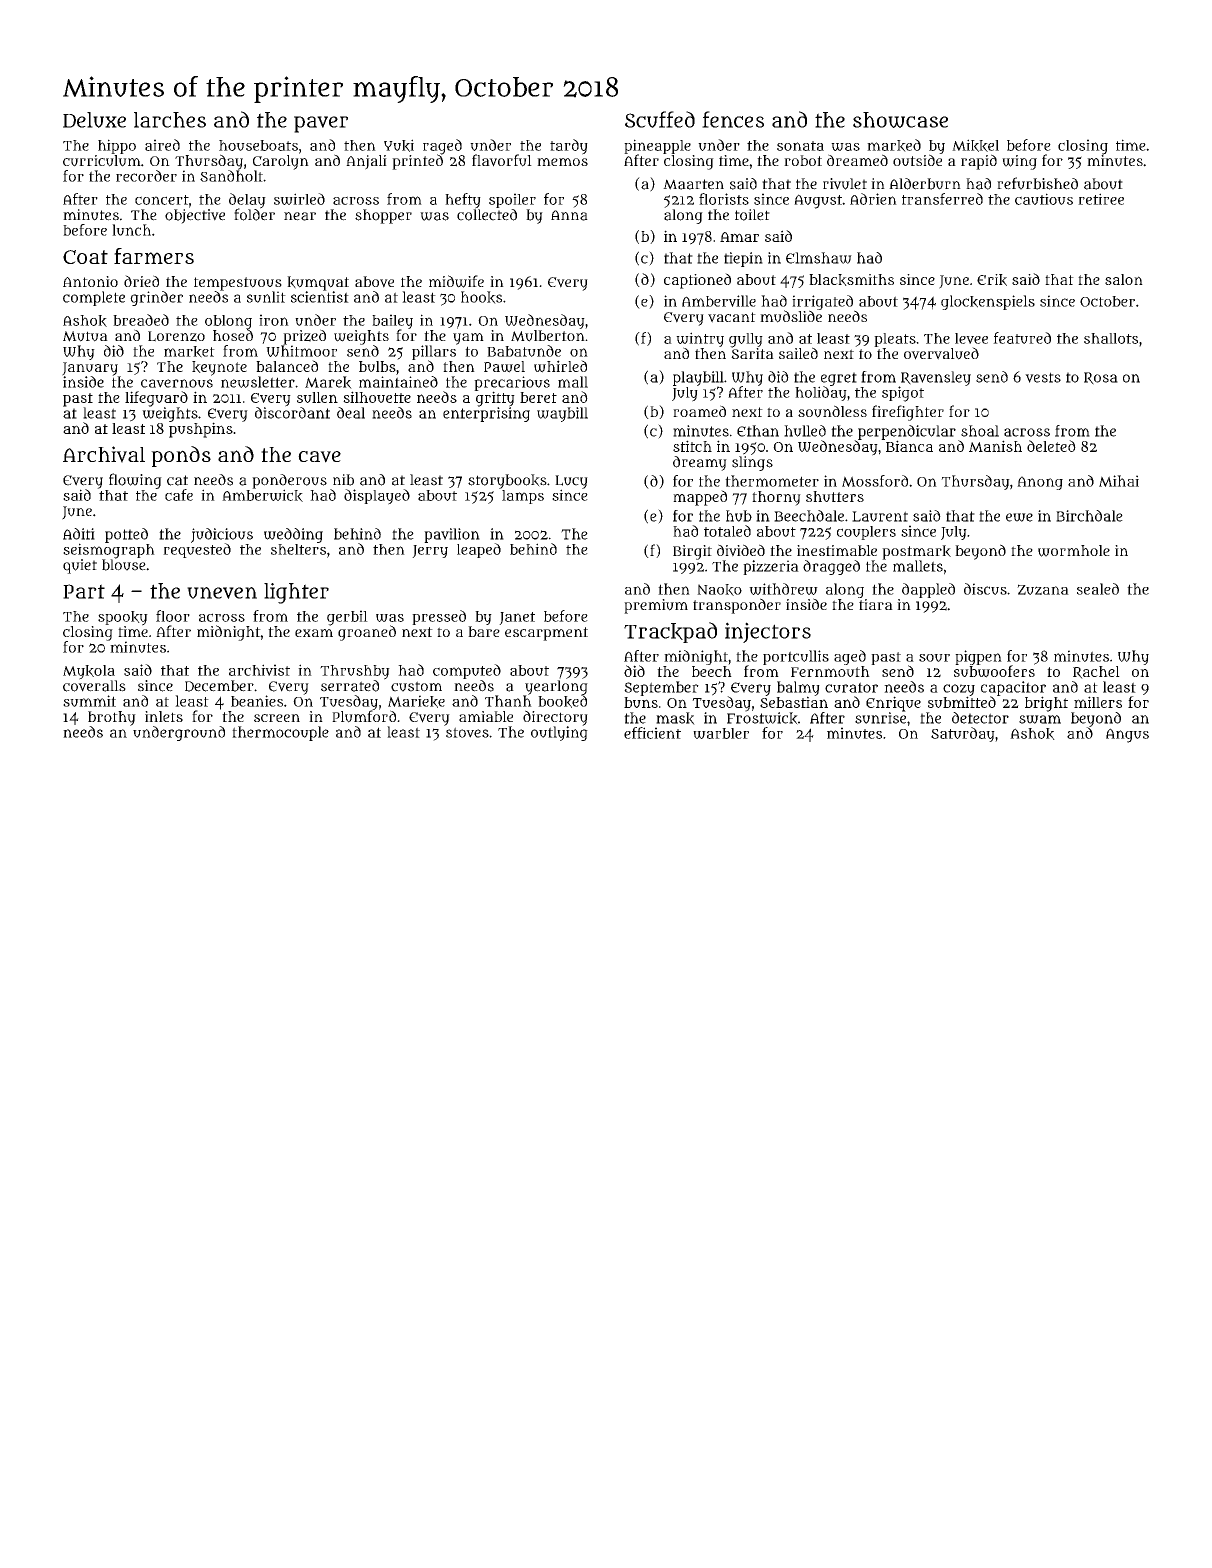  What do you see at coordinates (700, 340) in the screenshot?
I see `wintry` at bounding box center [700, 340].
